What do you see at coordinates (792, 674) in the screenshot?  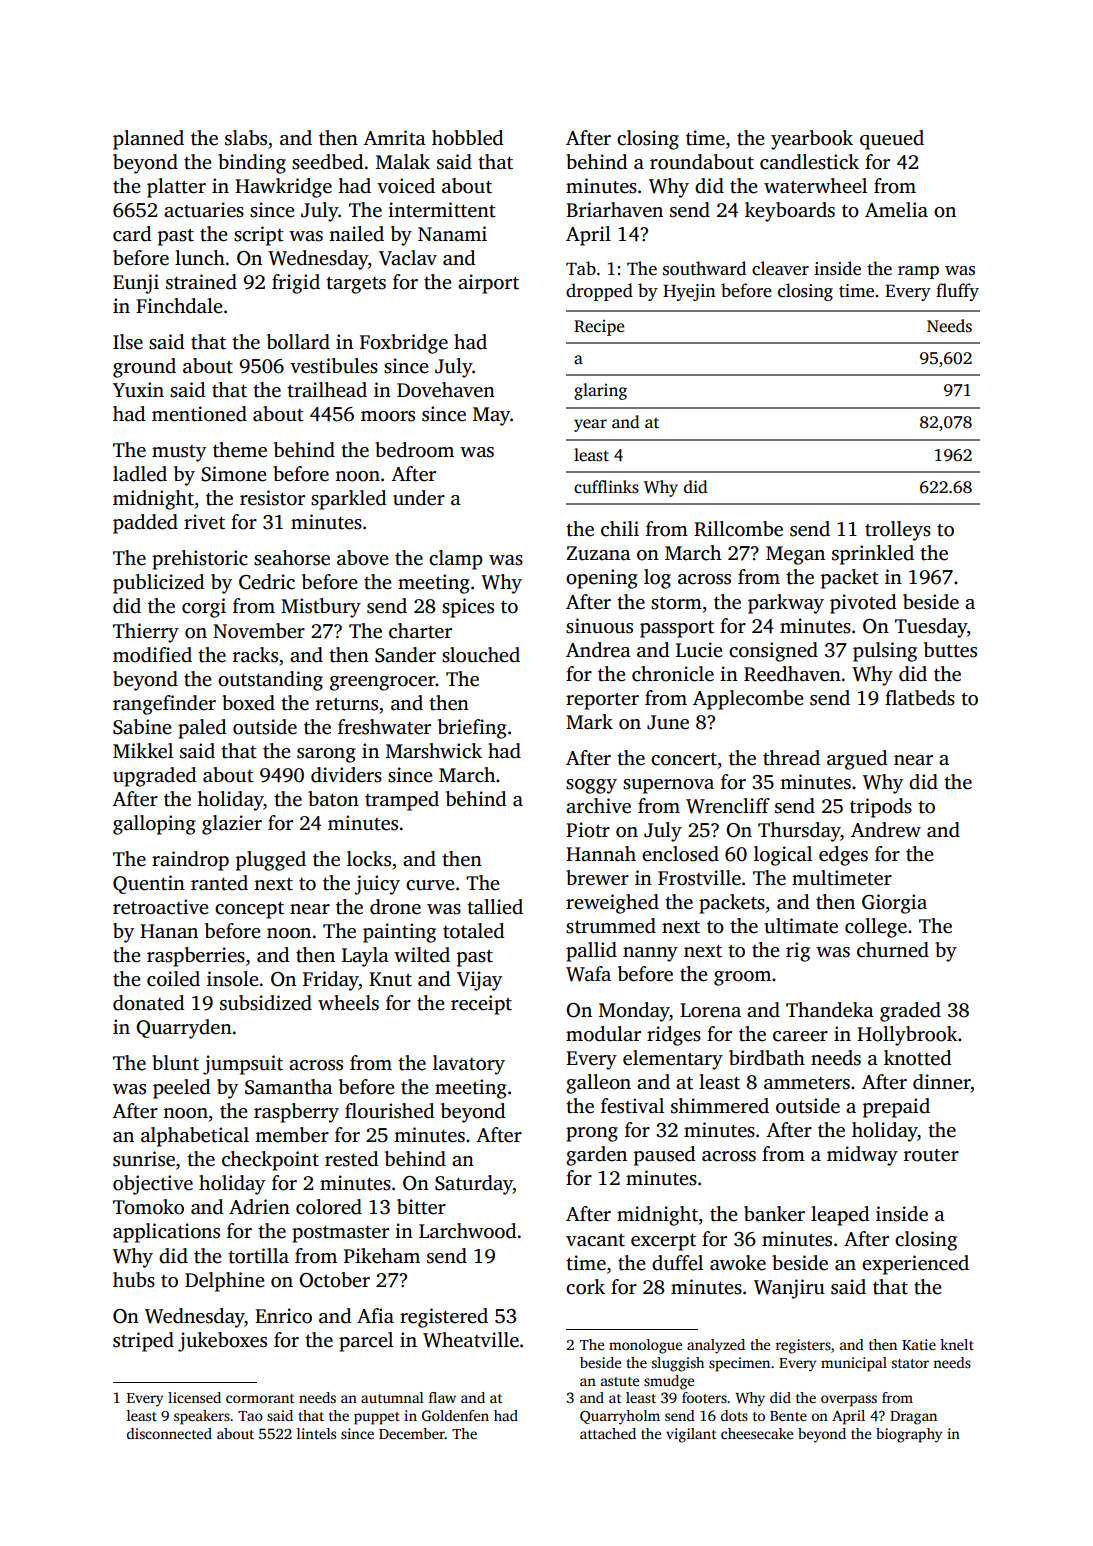 I see `Reedhaven` at bounding box center [792, 674].
